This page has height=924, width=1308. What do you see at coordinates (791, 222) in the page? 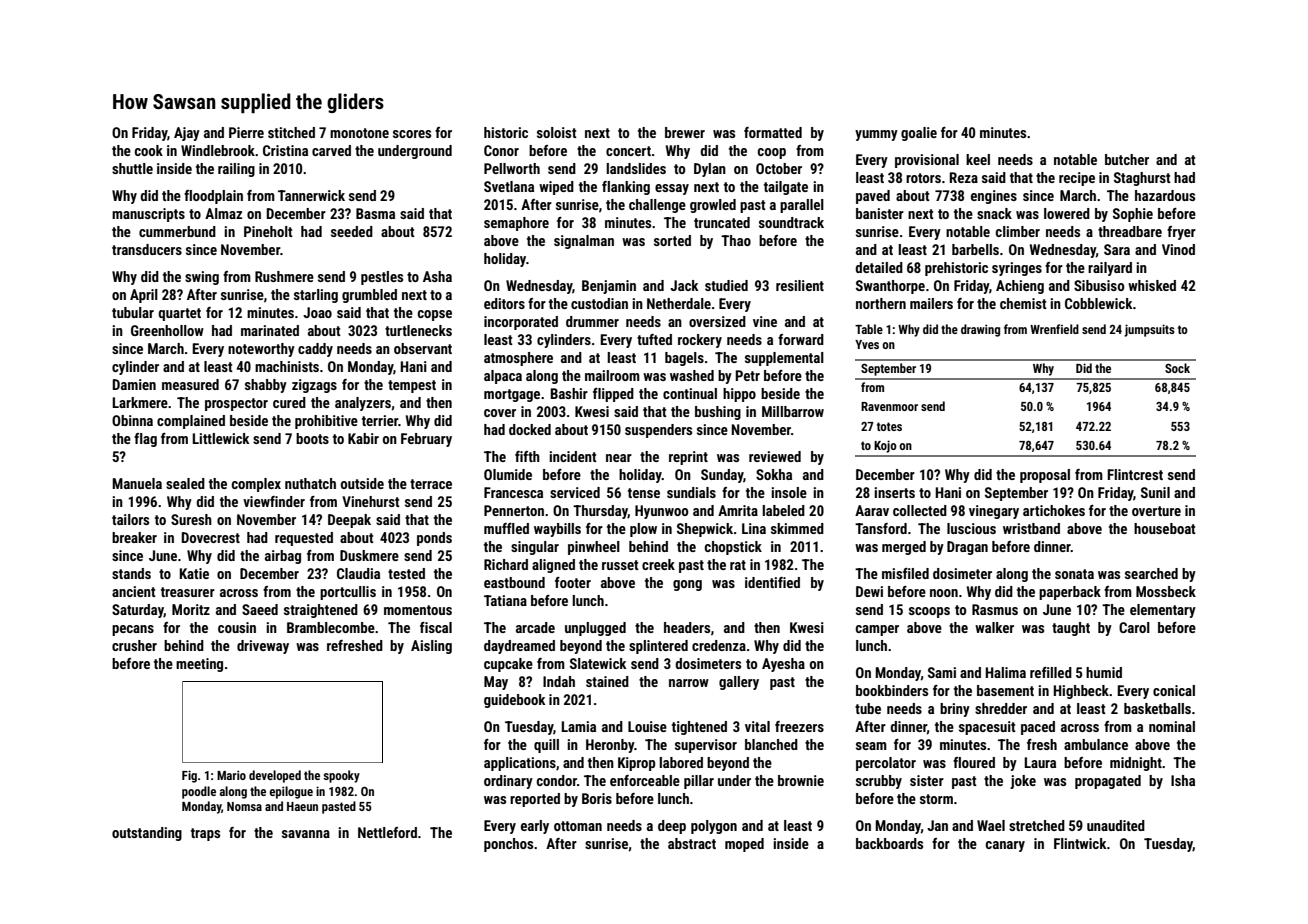
I see `soundtrack` at bounding box center [791, 222].
